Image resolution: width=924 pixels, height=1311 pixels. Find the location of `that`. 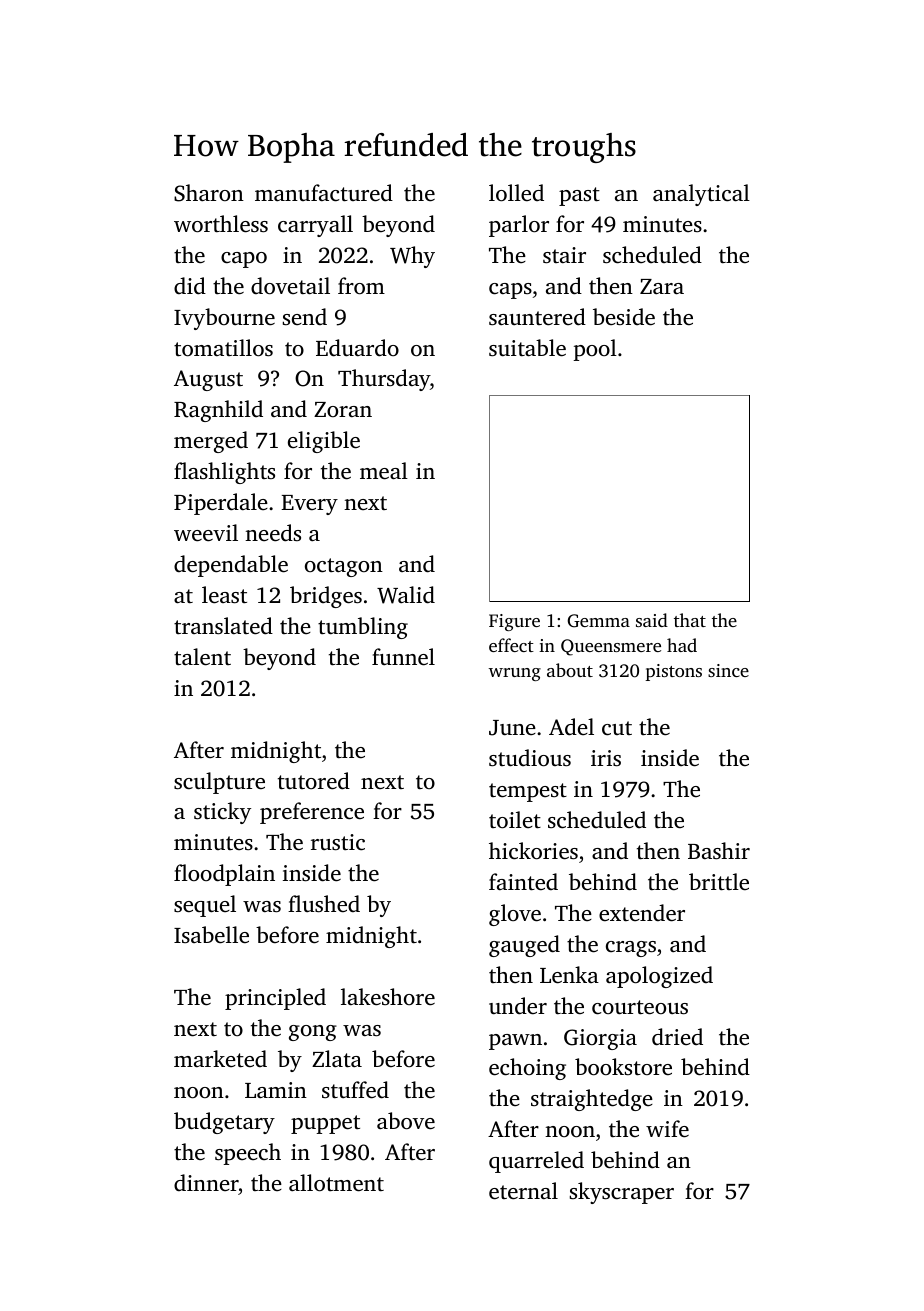

that is located at coordinates (690, 620).
